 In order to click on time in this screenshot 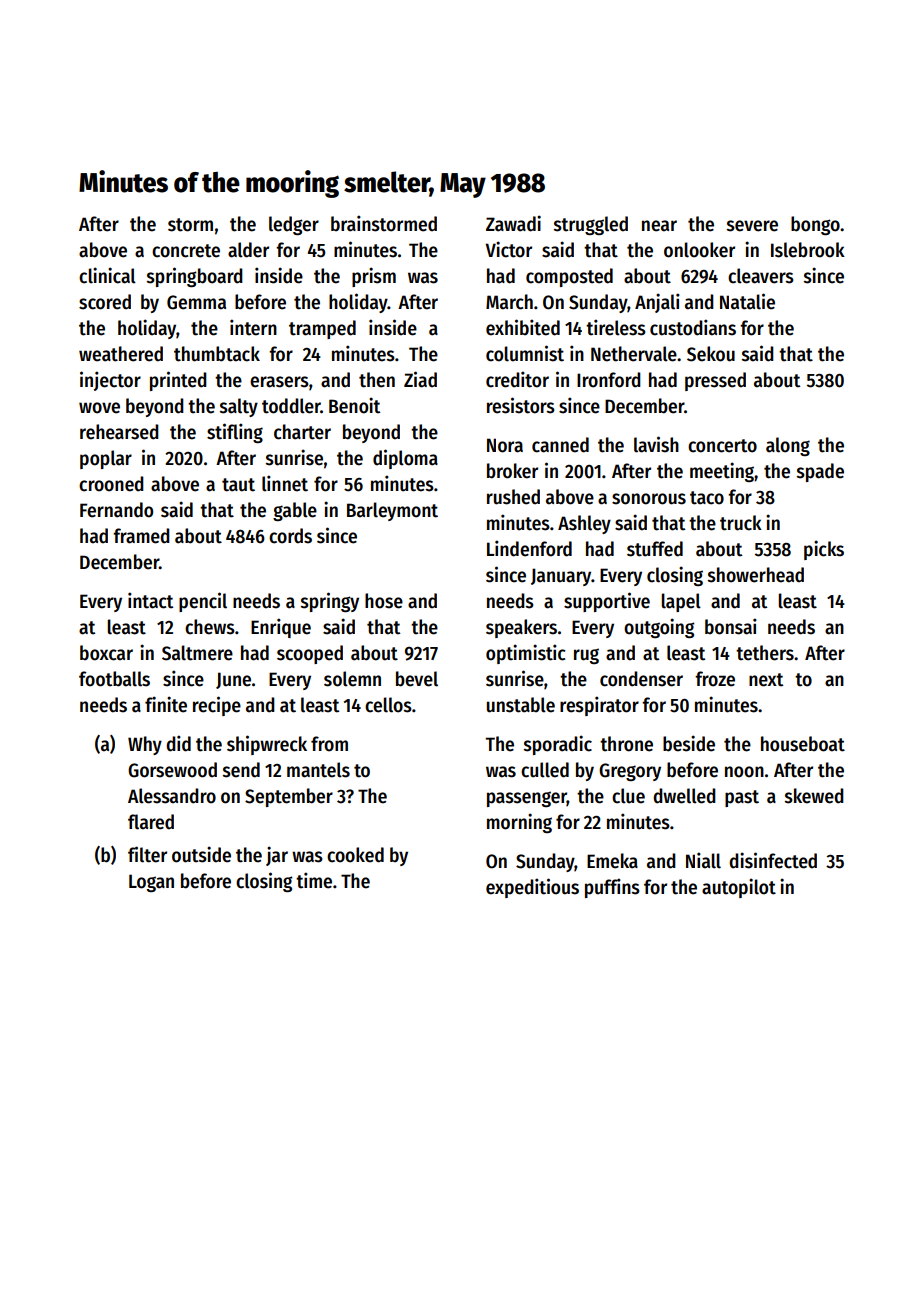, I will do `click(314, 880)`.
